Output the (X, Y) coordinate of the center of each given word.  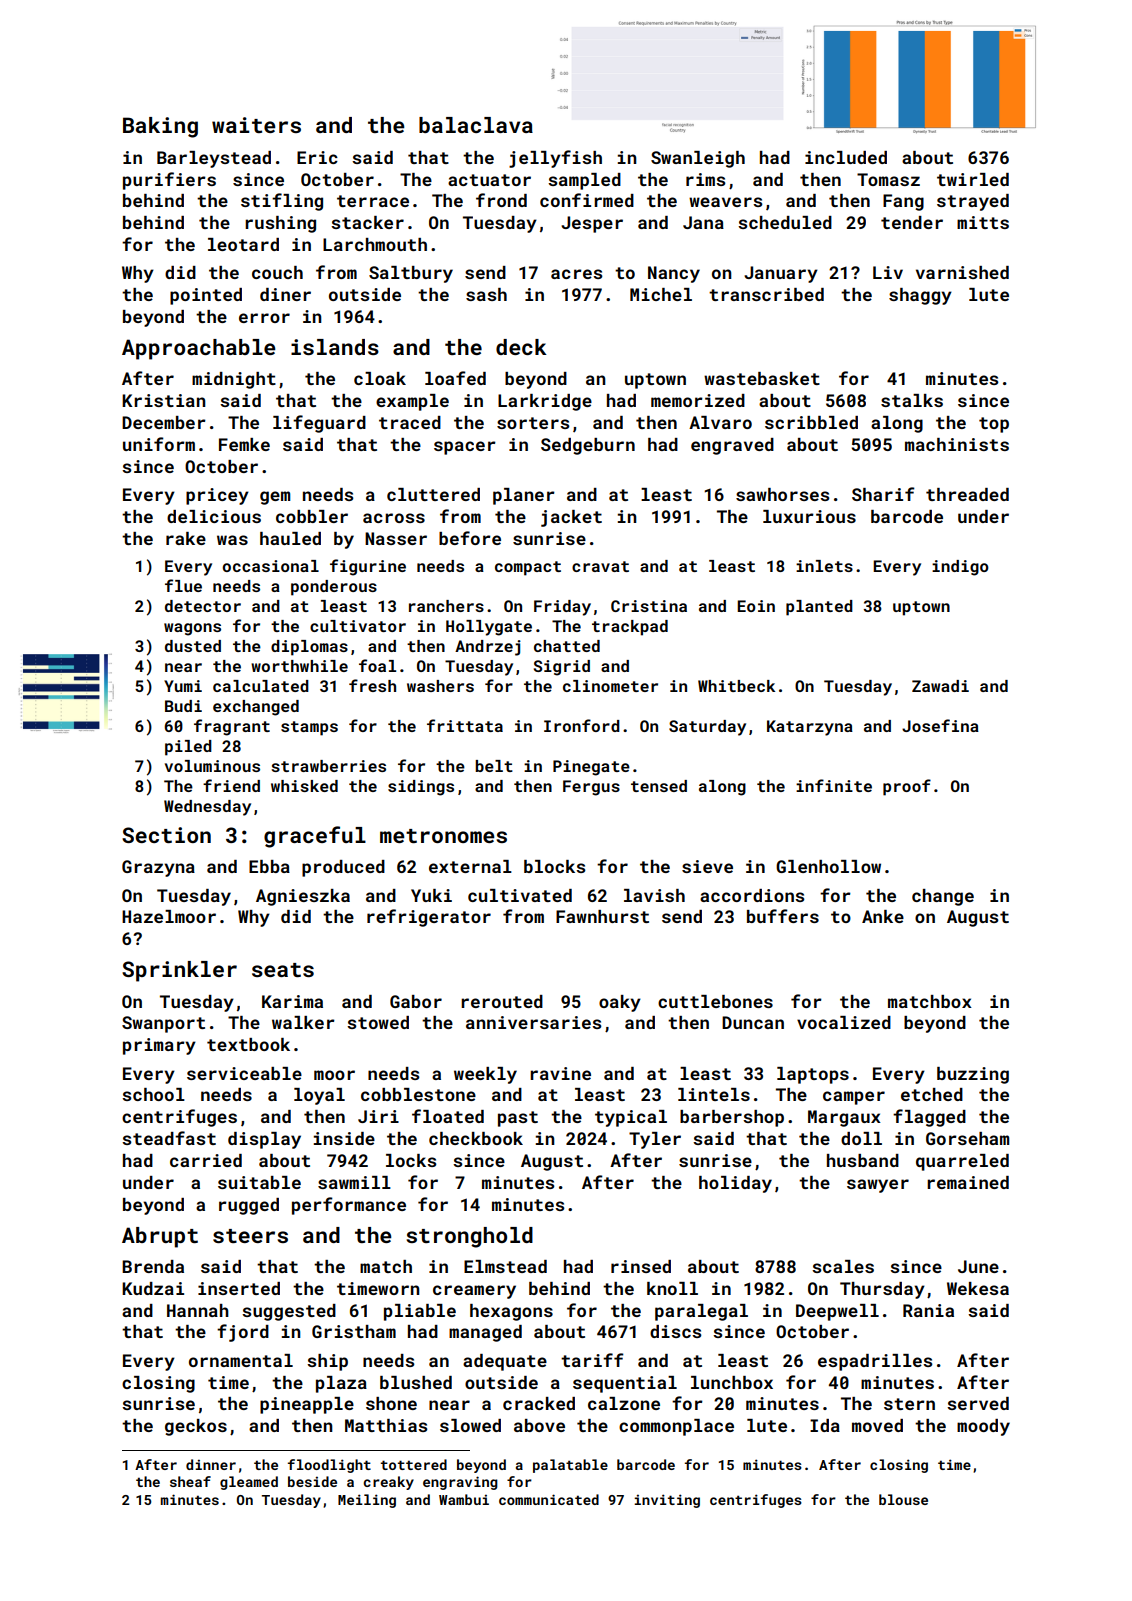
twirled (973, 179)
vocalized (844, 1022)
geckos (196, 1427)
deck (521, 347)
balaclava (476, 125)
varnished (962, 272)
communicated (549, 1499)
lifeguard (319, 424)
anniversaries (534, 1022)
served (978, 1403)
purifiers (169, 181)
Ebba (269, 866)
